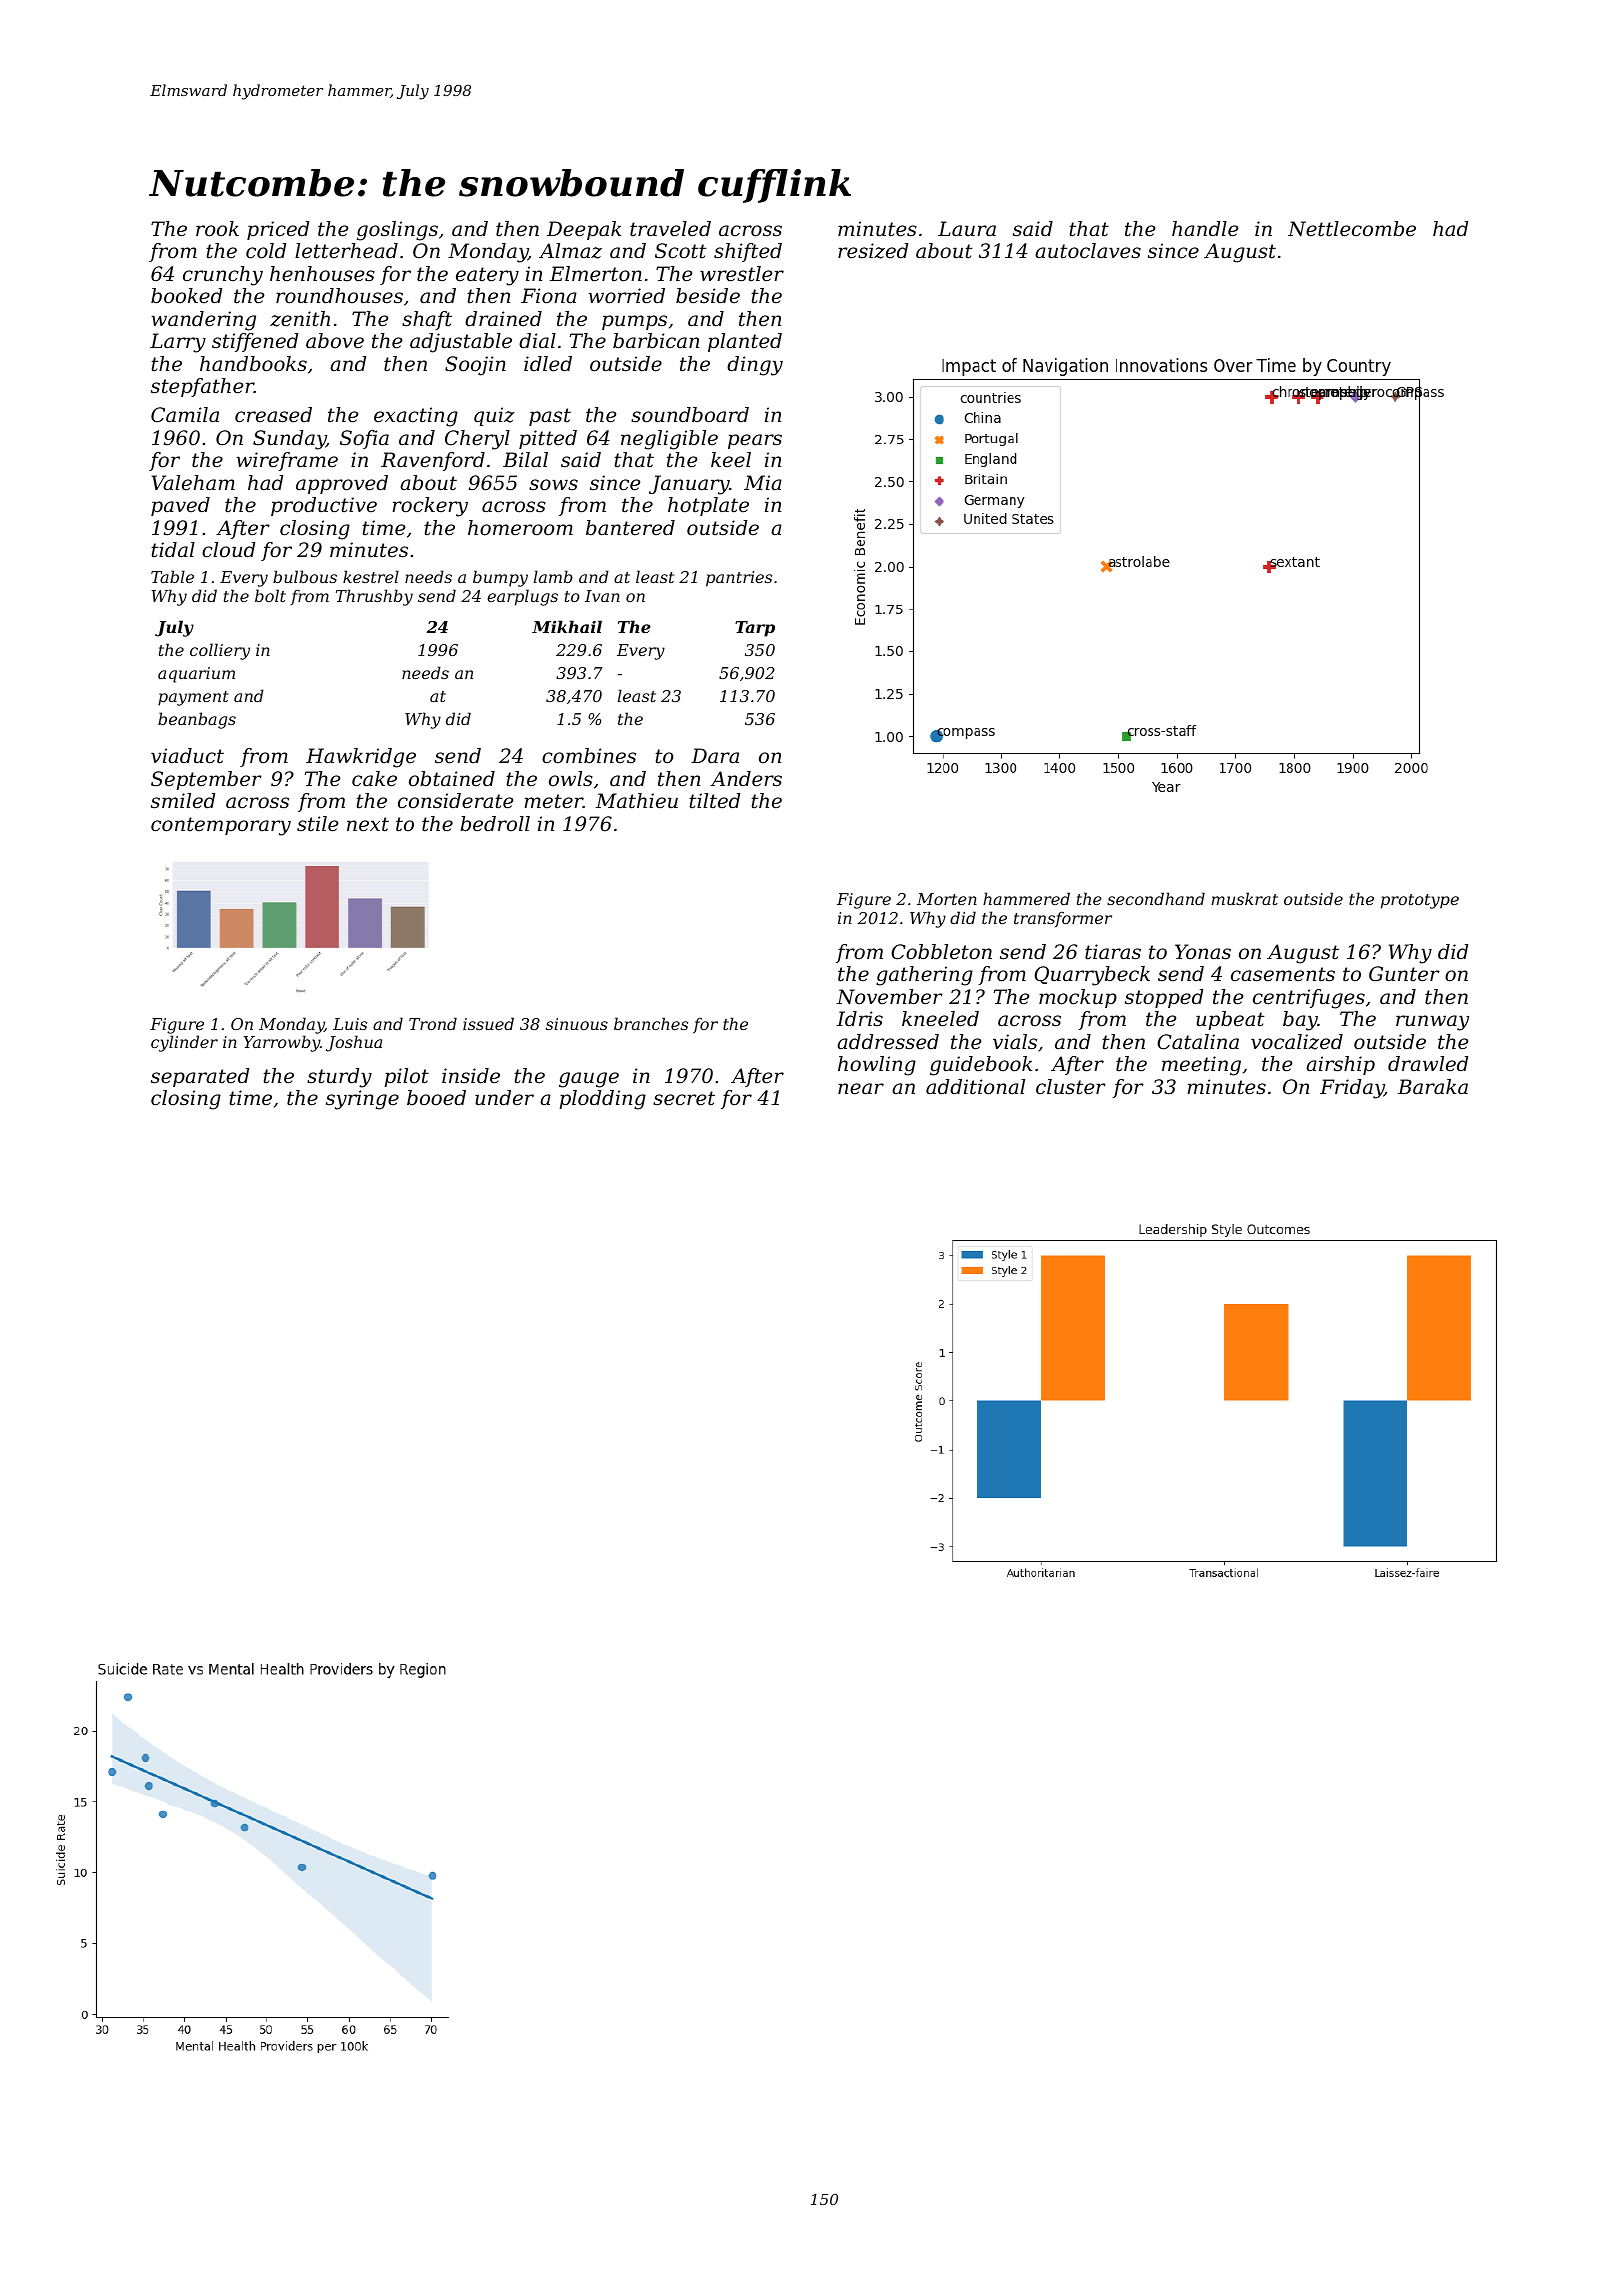 The image size is (1620, 2292). What do you see at coordinates (860, 1019) in the document?
I see `Idris` at bounding box center [860, 1019].
